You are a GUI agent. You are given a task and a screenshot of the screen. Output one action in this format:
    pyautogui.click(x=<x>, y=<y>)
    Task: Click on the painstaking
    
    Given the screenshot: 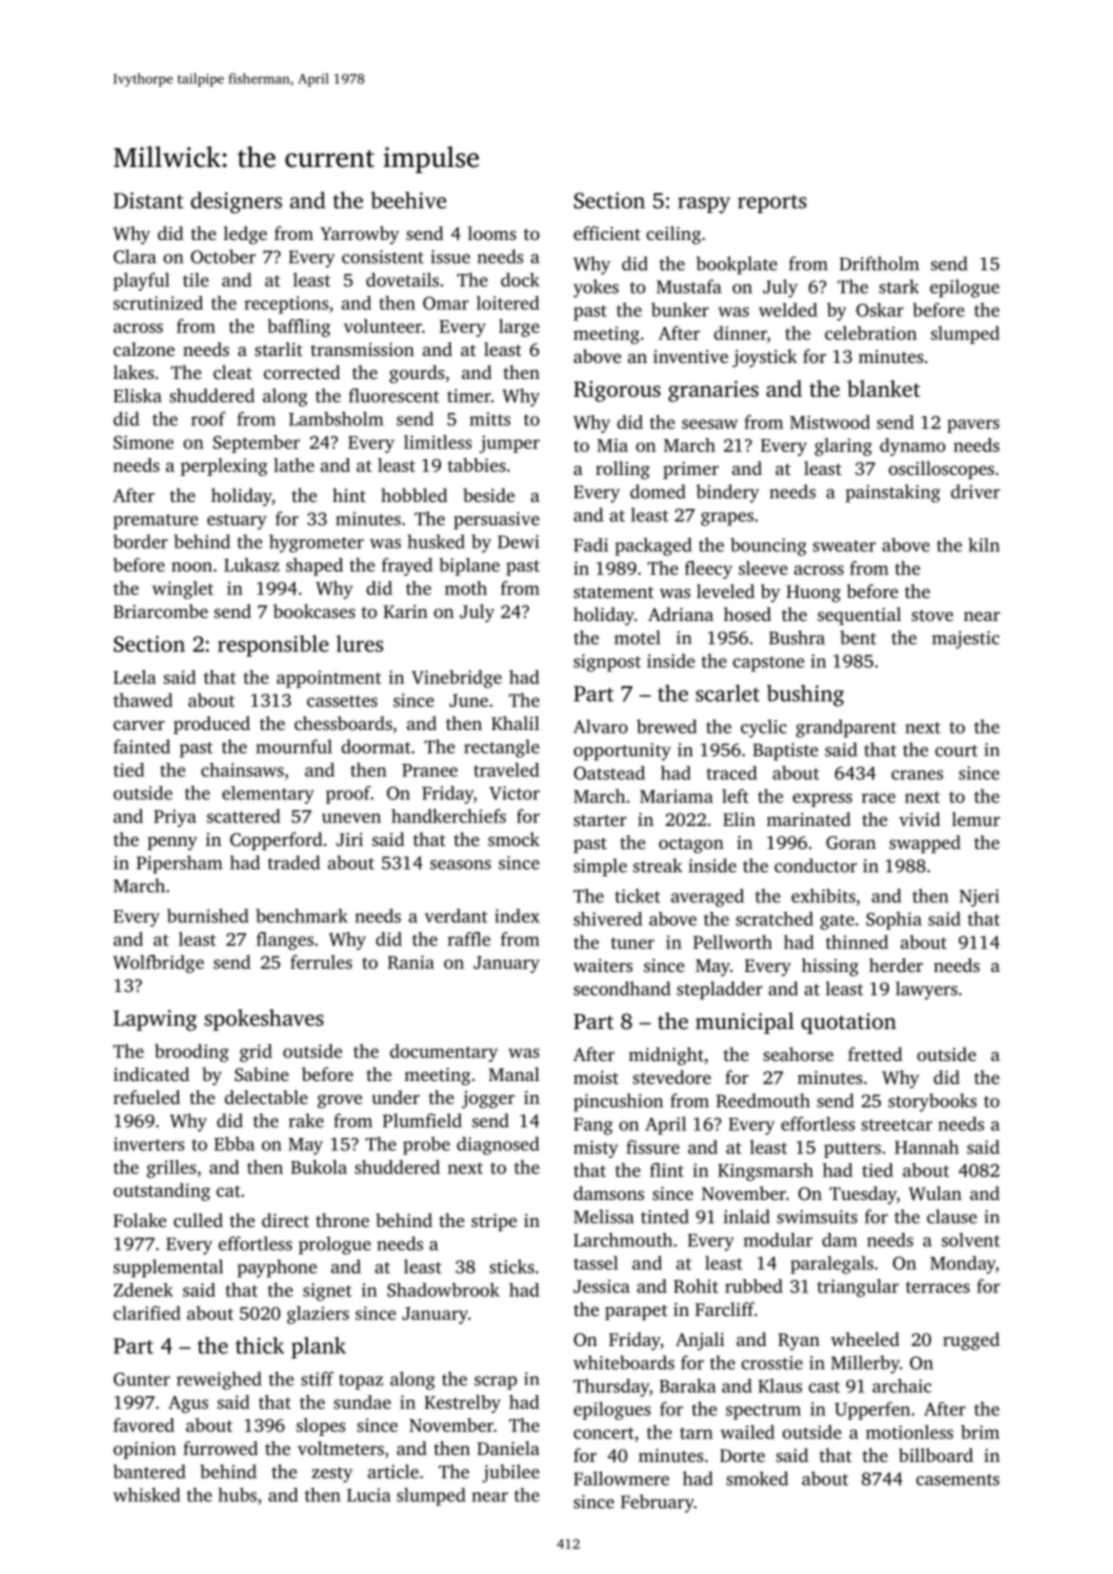 What is the action you would take?
    pyautogui.click(x=893, y=493)
